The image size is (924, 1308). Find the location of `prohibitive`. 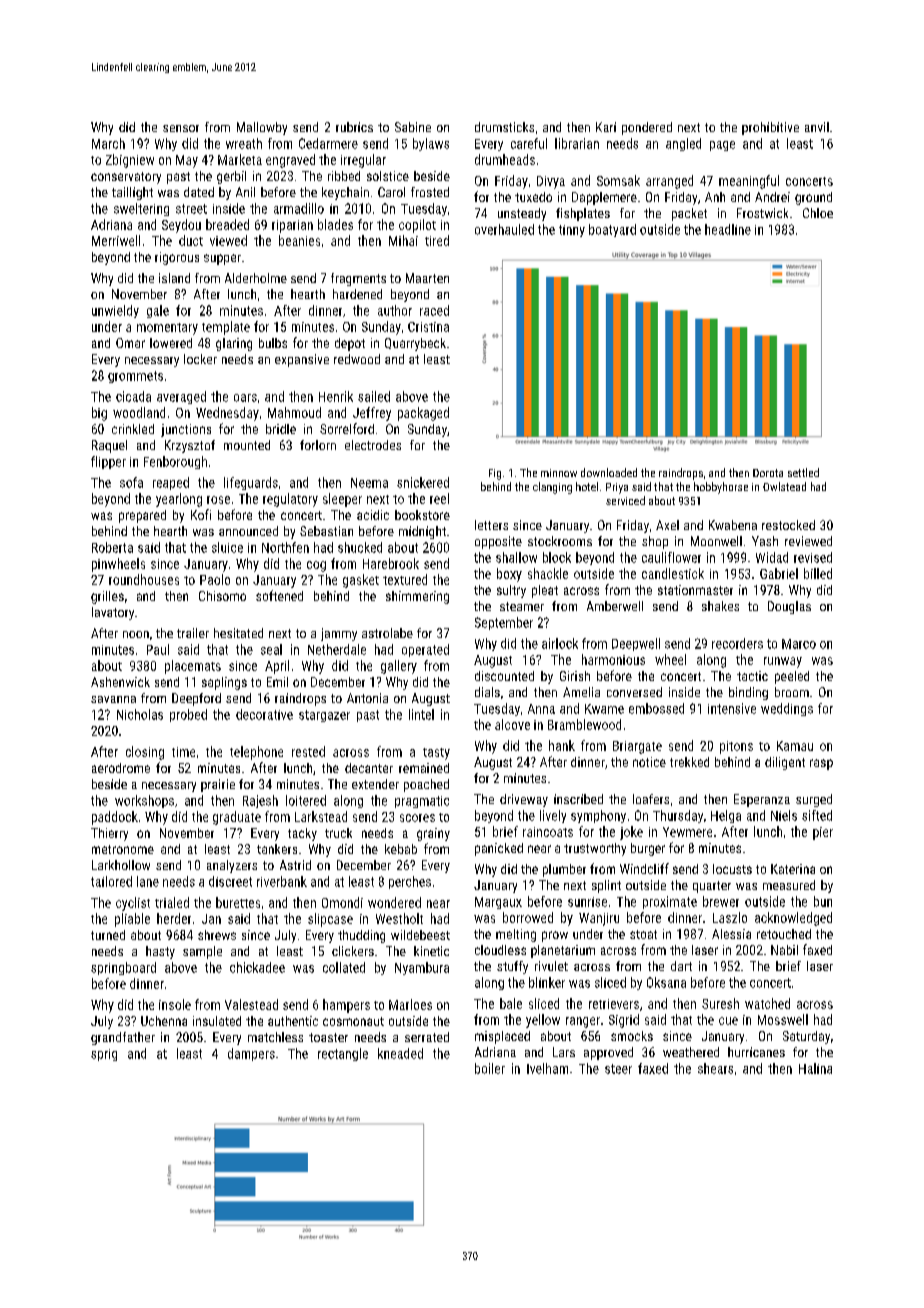

prohibitive is located at coordinates (770, 128).
